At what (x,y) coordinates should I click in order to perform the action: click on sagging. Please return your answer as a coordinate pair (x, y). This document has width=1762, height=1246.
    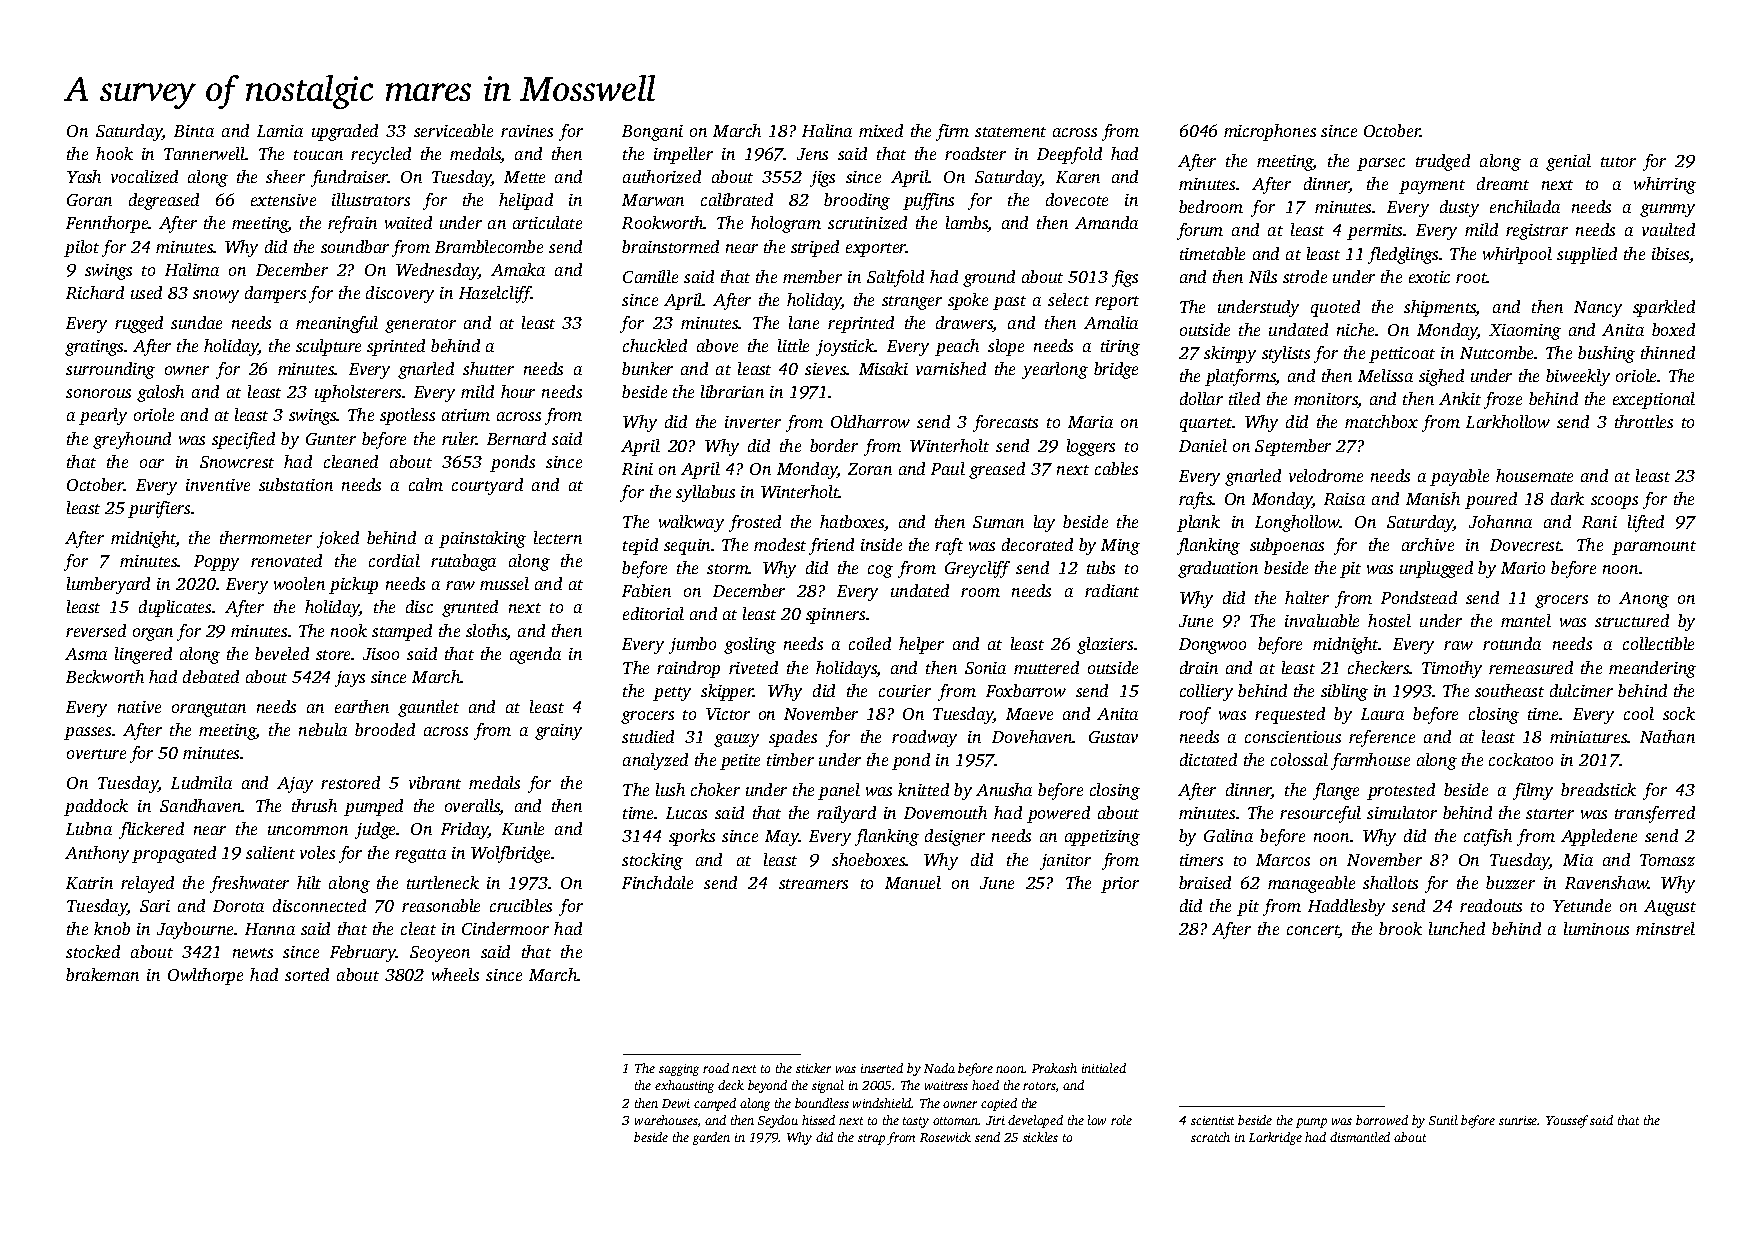
    Looking at the image, I should click on (679, 1070).
